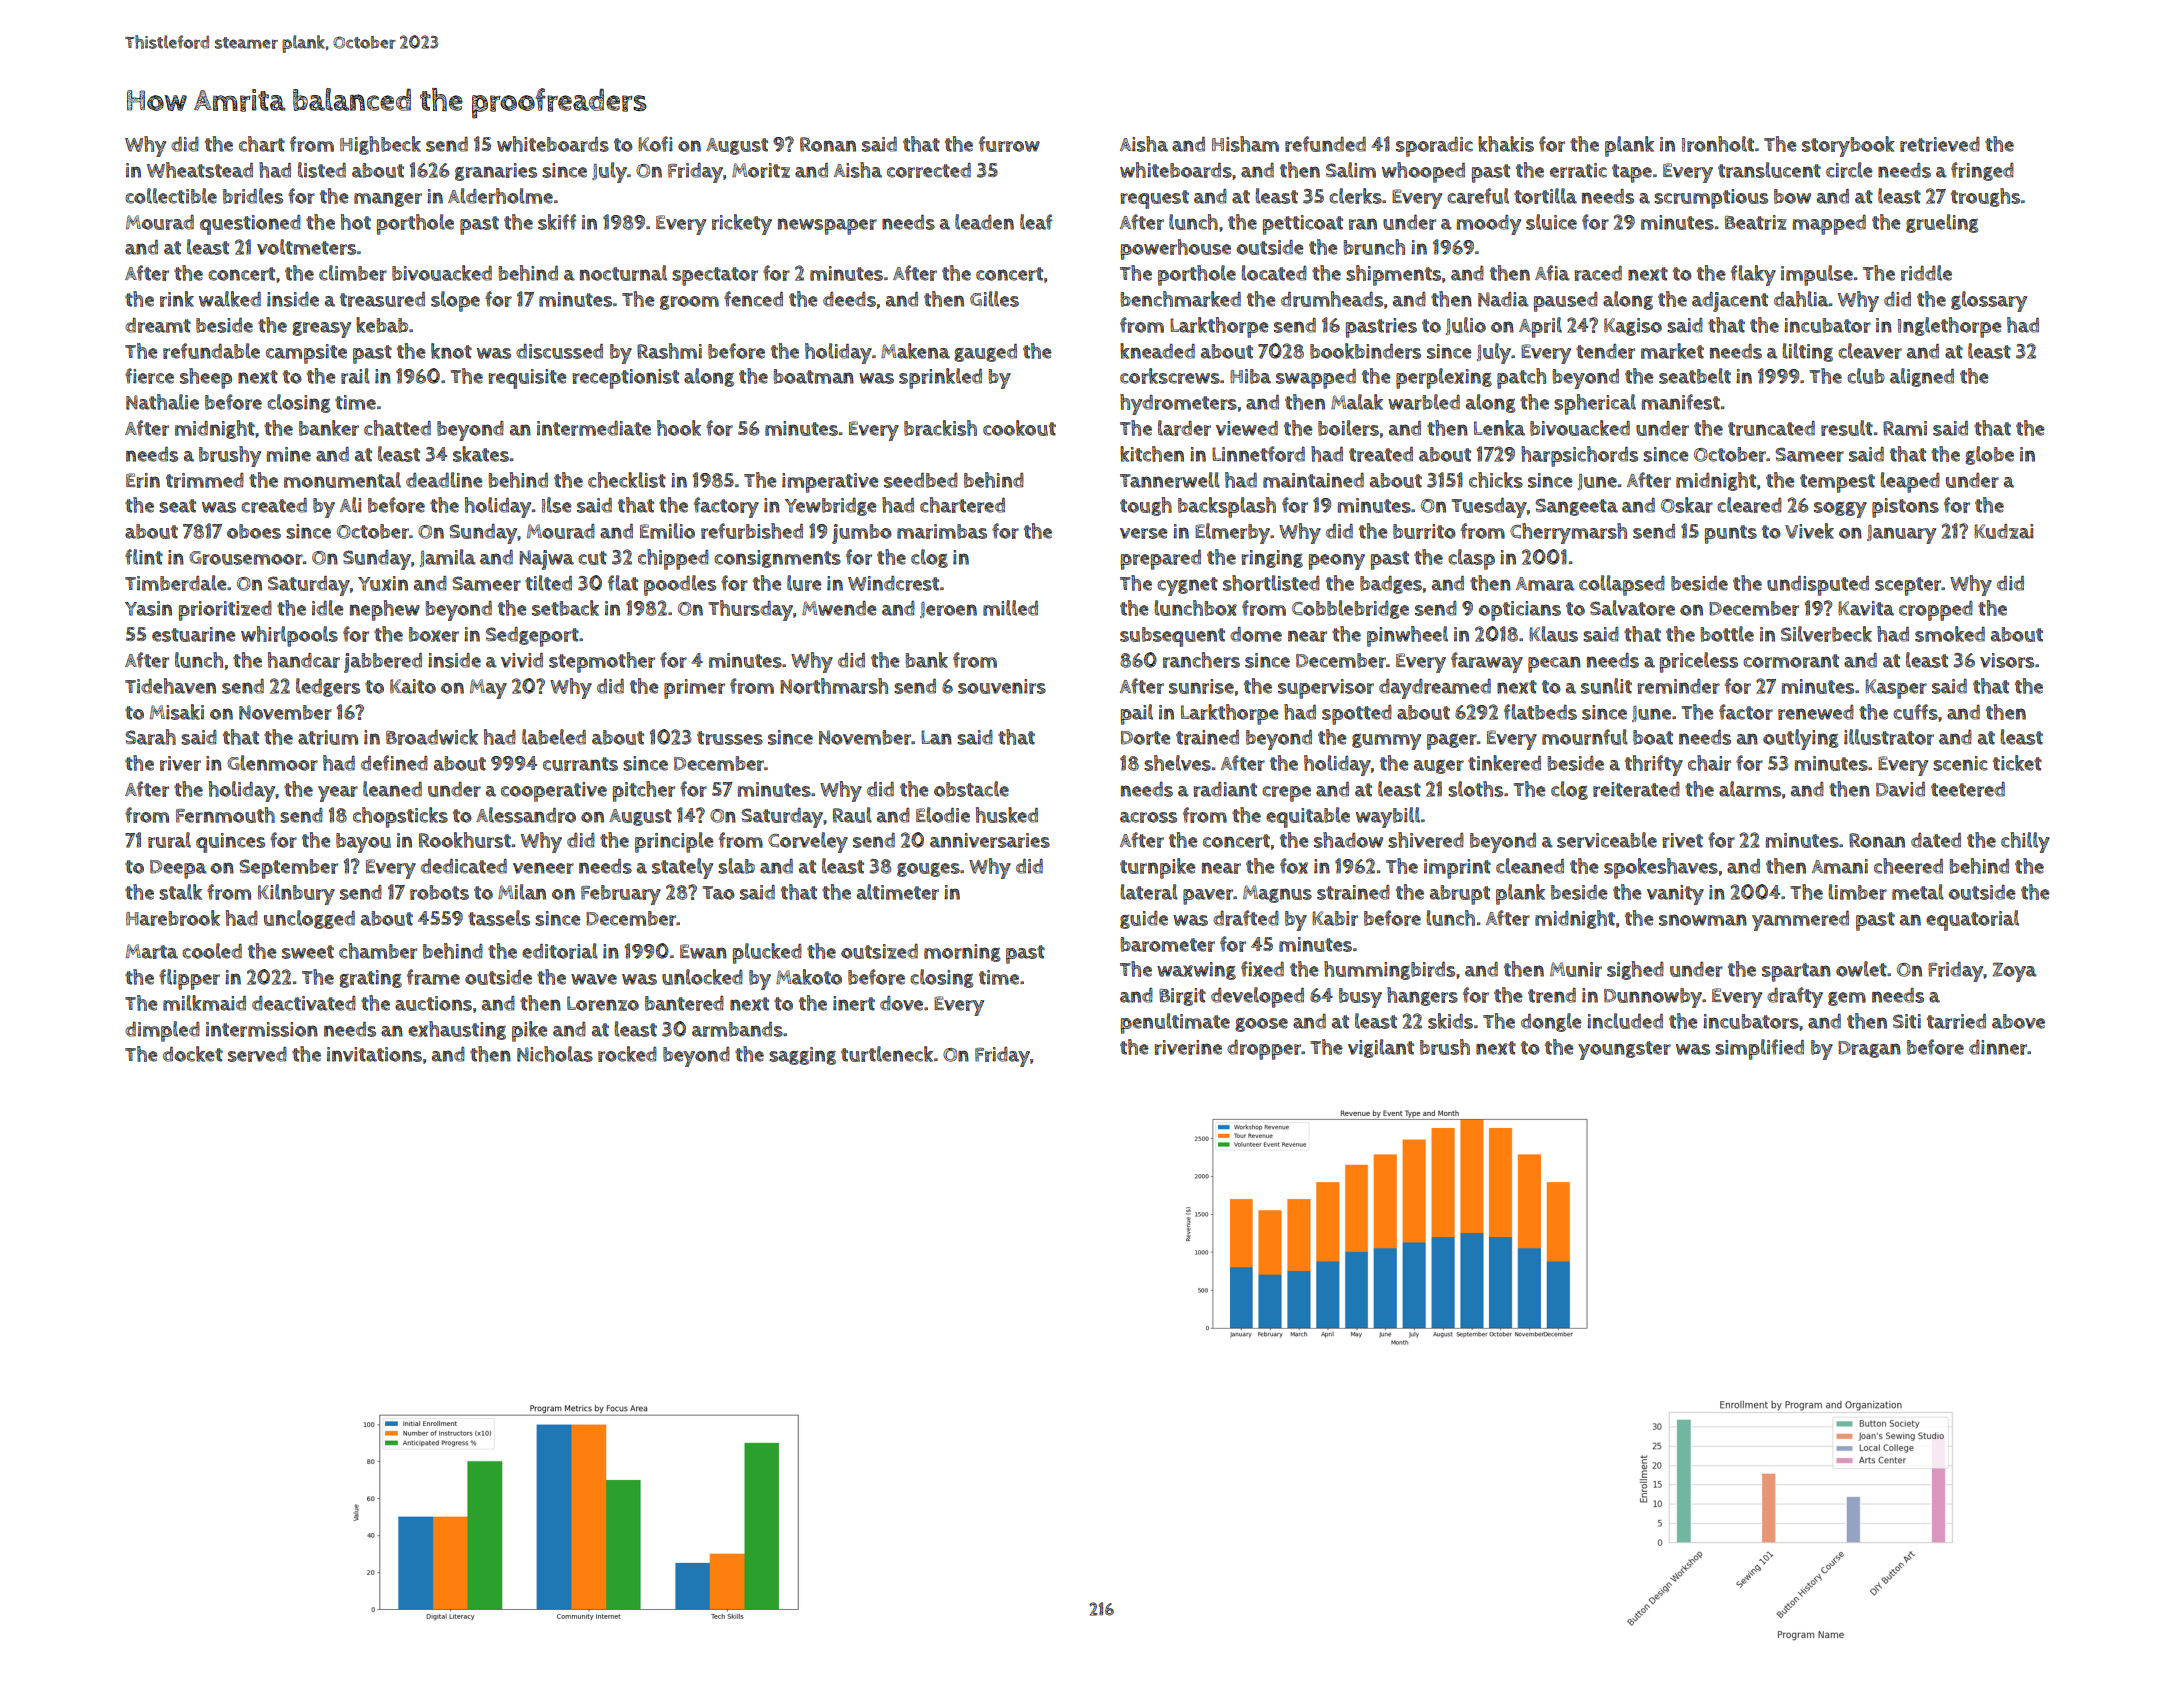  Describe the element at coordinates (1950, 634) in the screenshot. I see `smoked` at that location.
